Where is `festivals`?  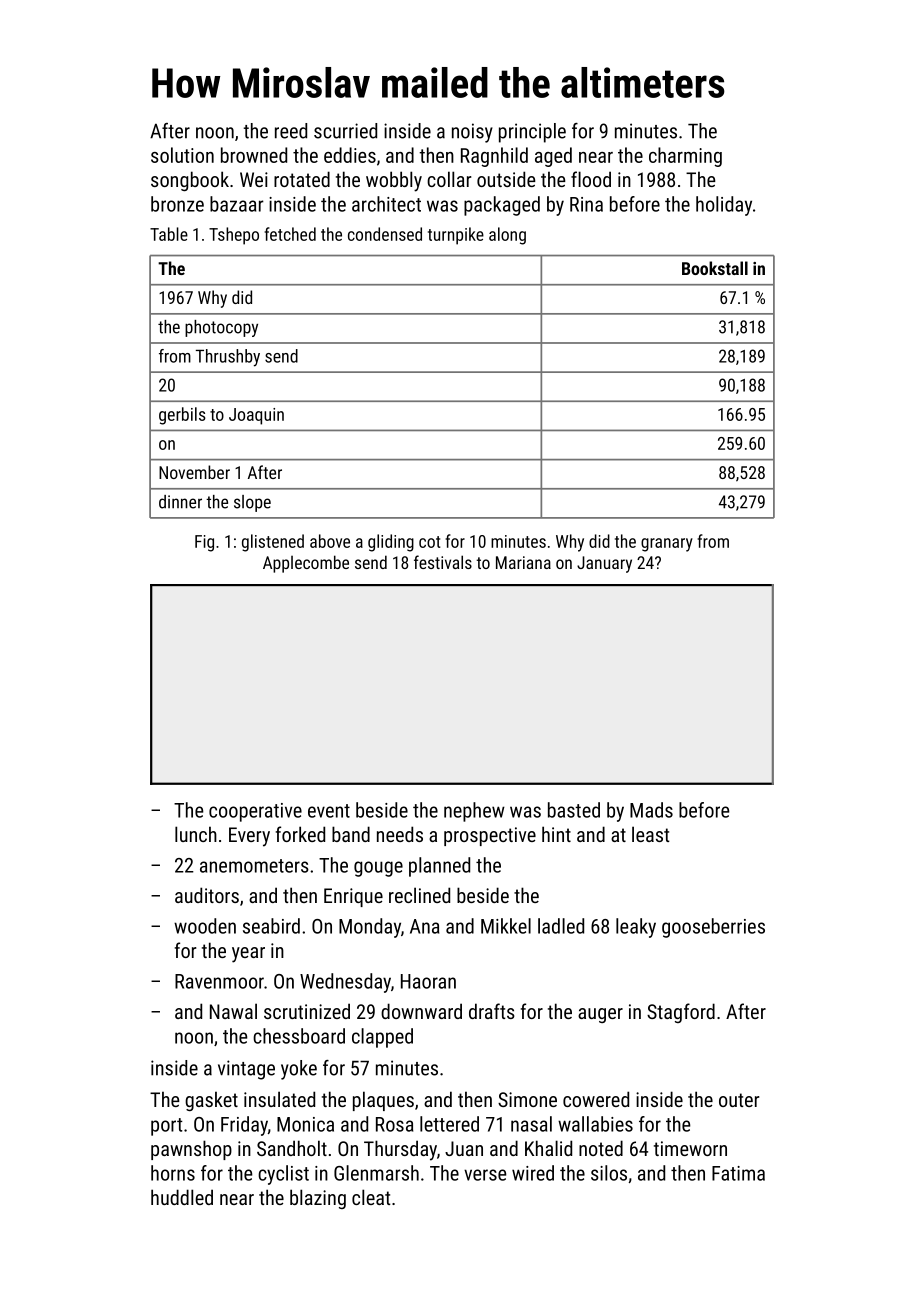 festivals is located at coordinates (443, 562).
